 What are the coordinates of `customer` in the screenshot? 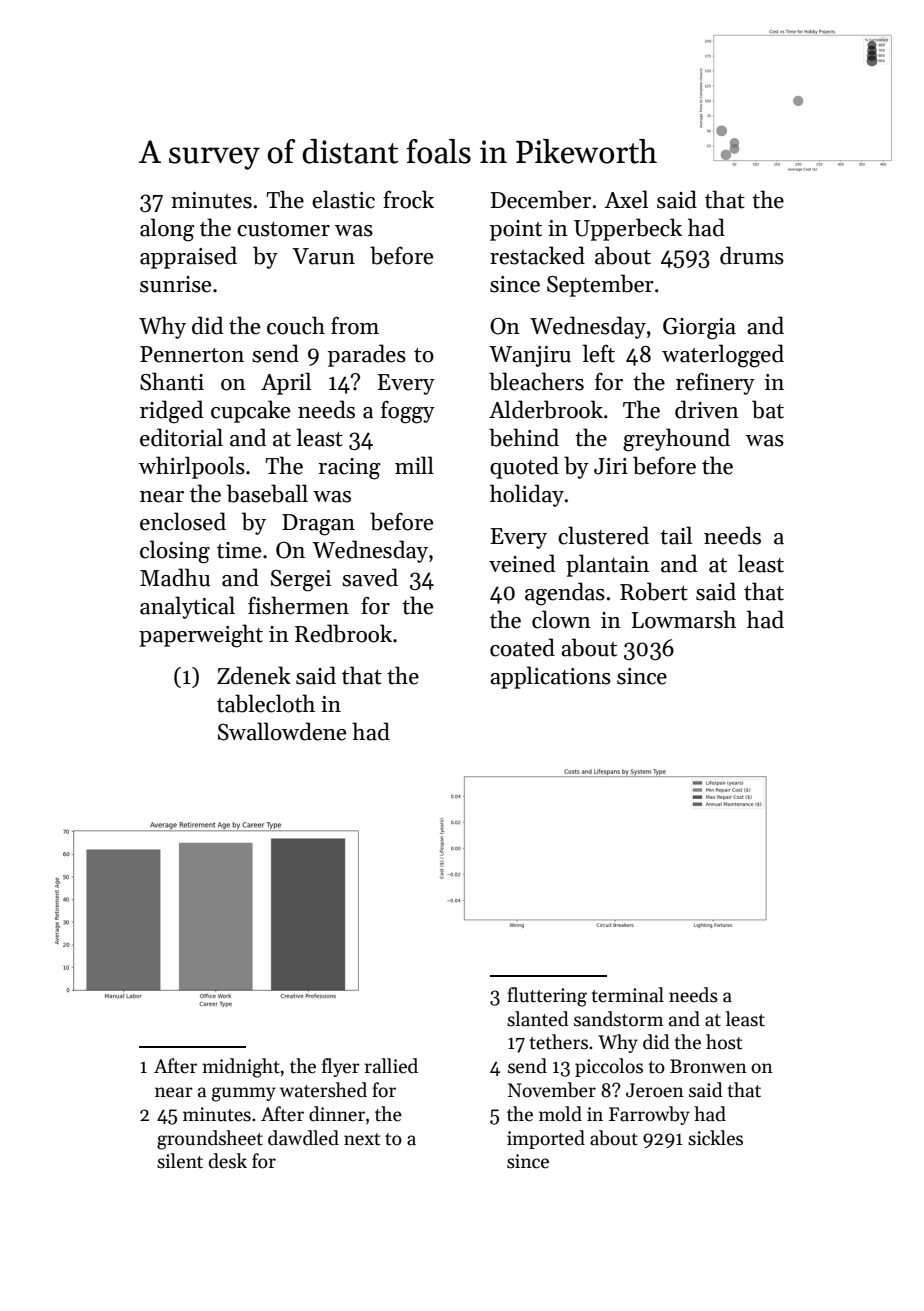 It's located at (283, 229).
